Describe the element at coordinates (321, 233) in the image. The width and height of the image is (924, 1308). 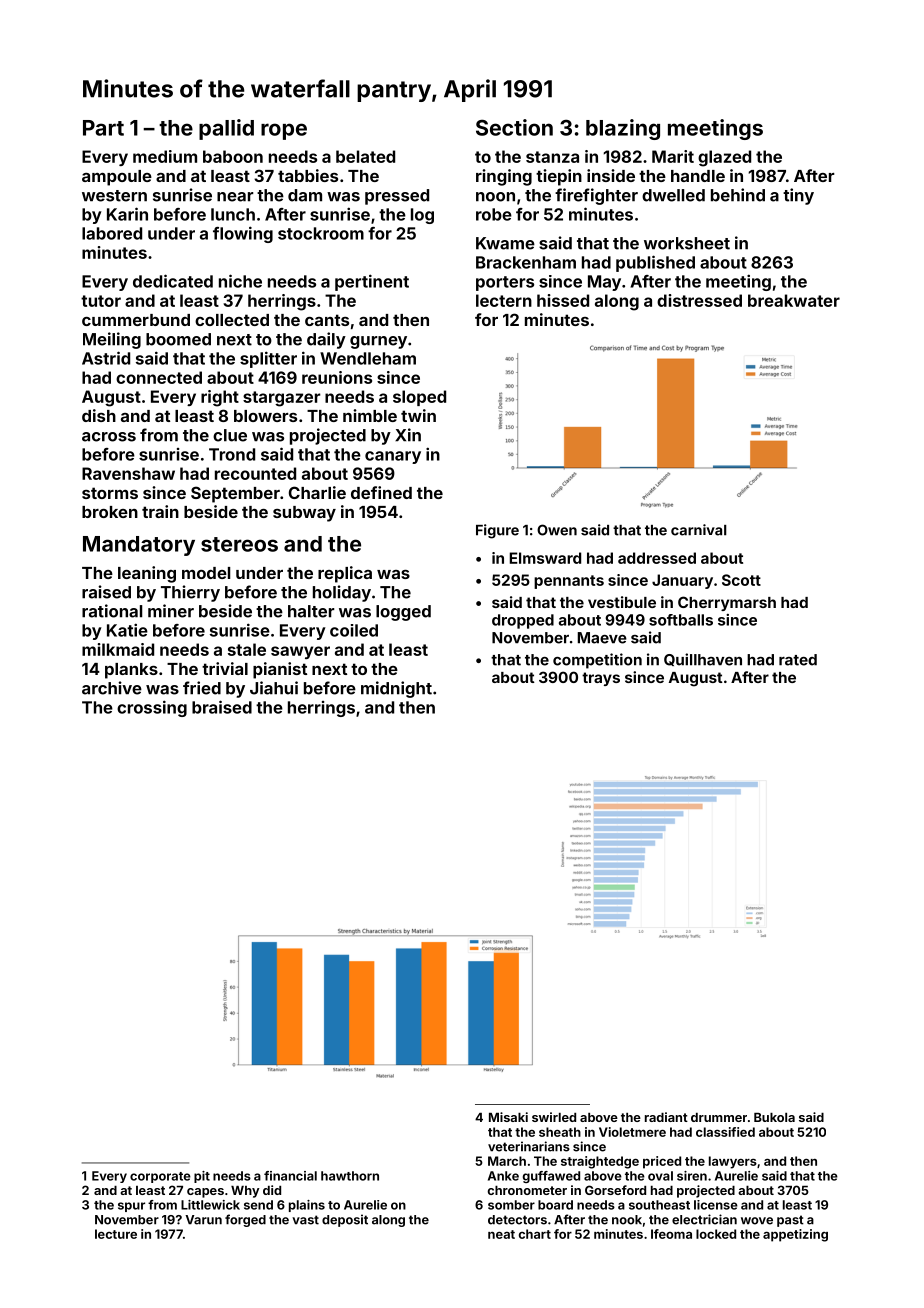
I see `stockroom` at that location.
